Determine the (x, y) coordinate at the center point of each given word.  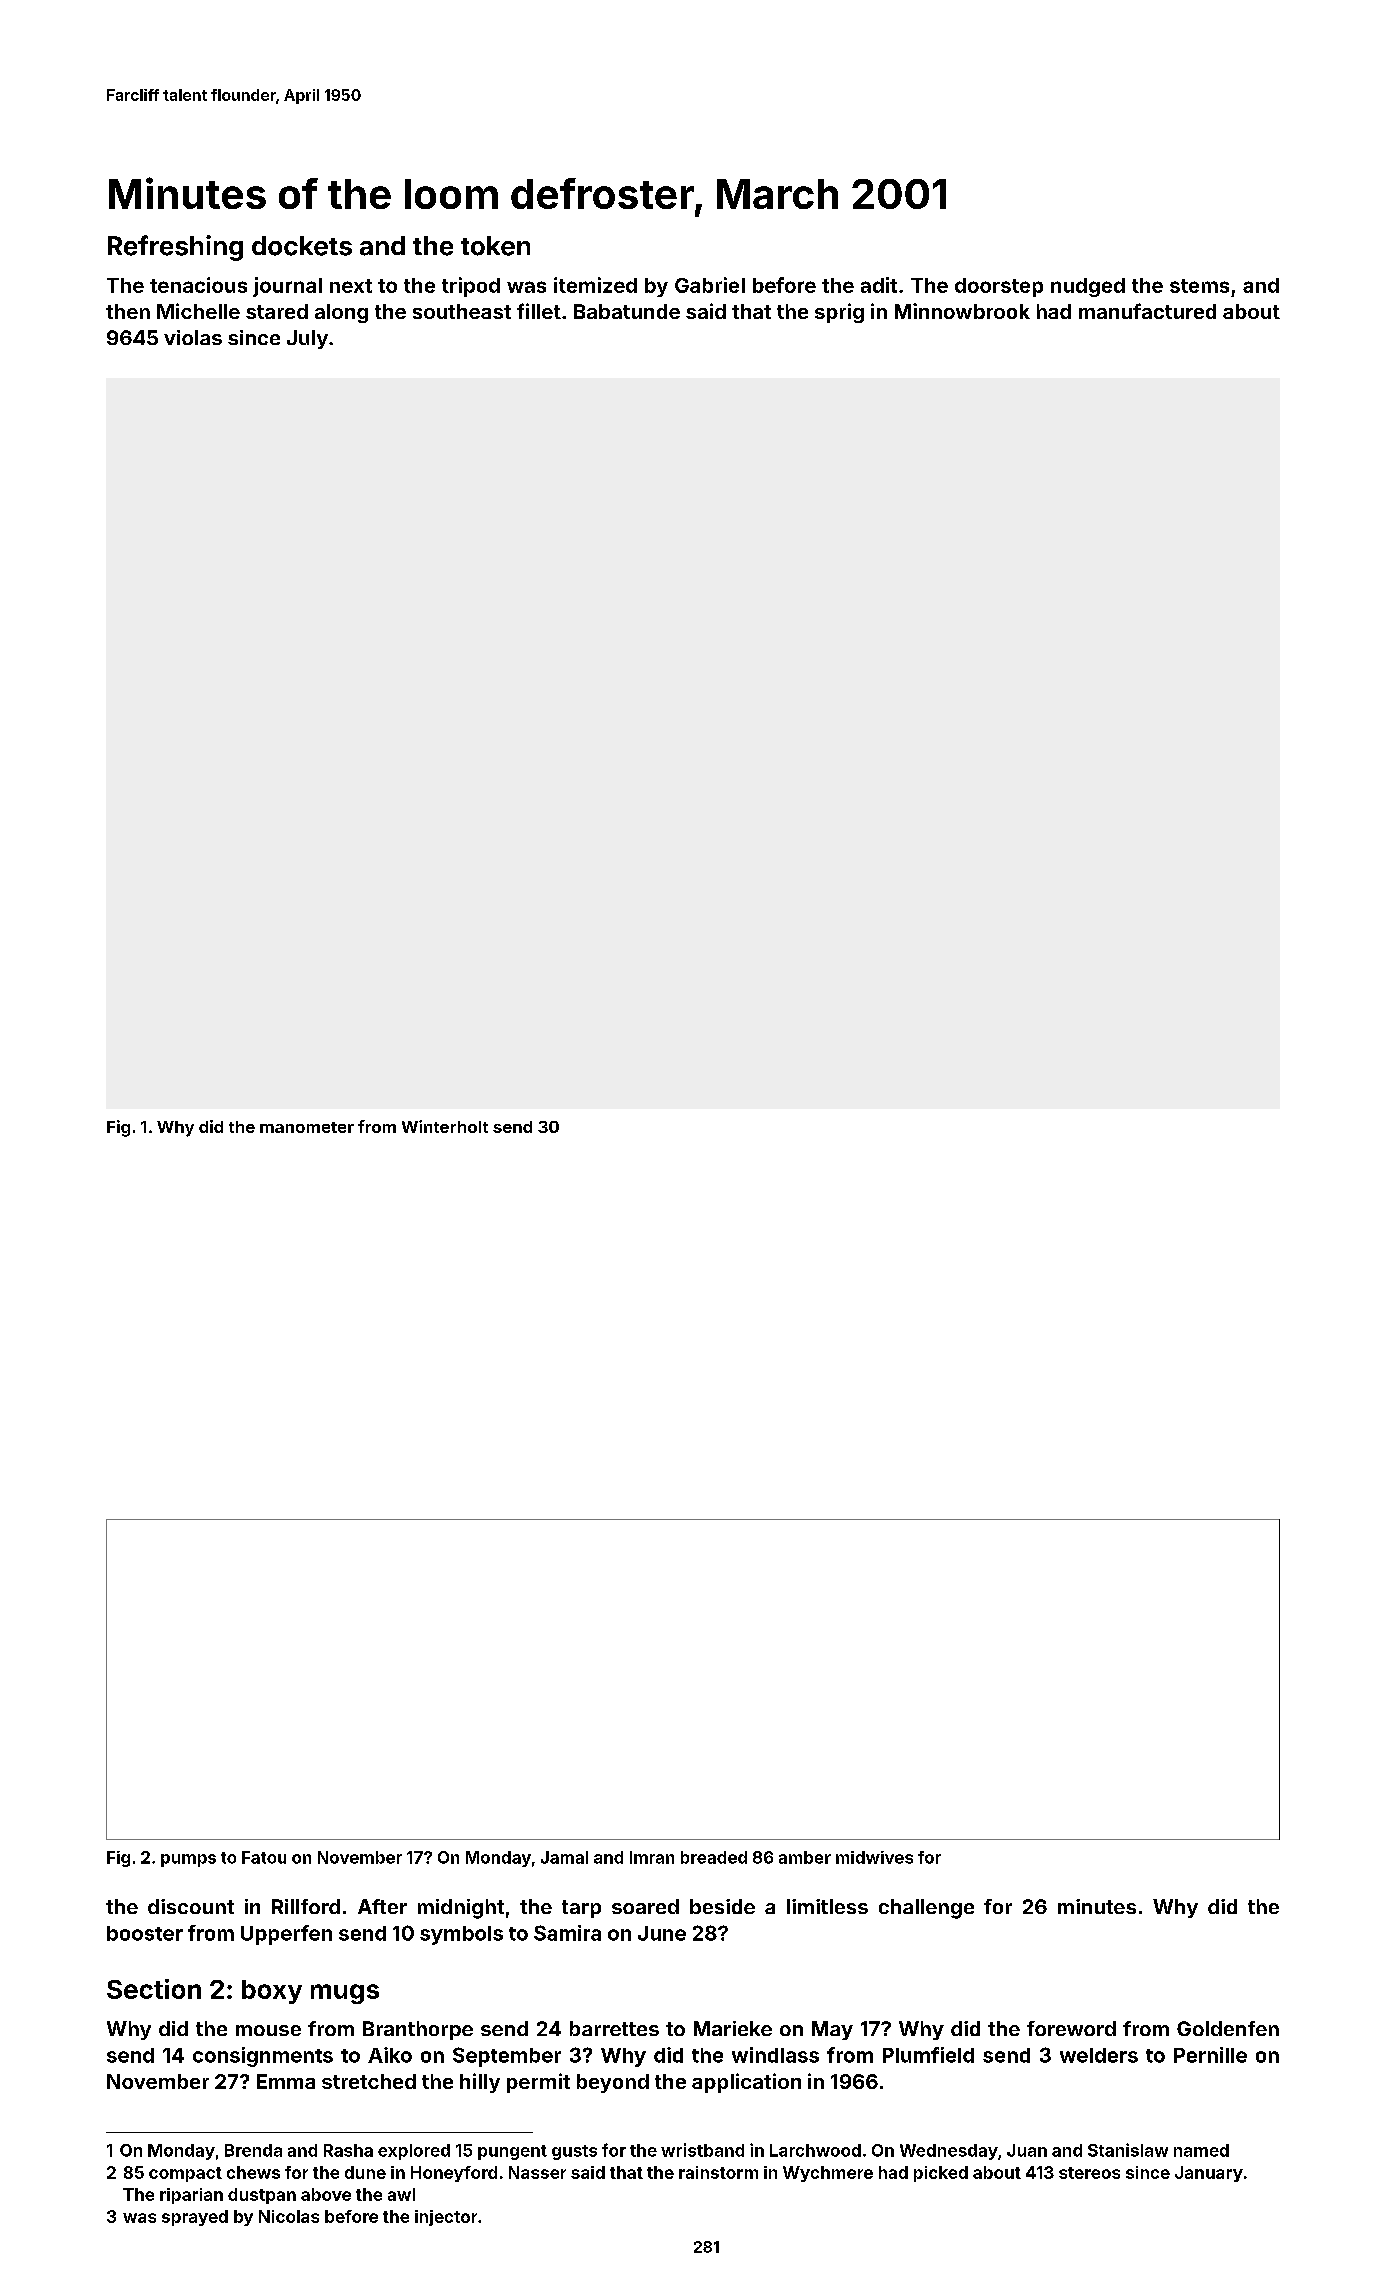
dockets (302, 246)
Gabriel (710, 285)
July (307, 339)
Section (154, 1989)
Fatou (264, 1857)
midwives (874, 1857)
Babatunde (627, 311)
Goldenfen (1228, 2028)
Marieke (733, 2028)
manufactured (1147, 311)
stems (1199, 286)
